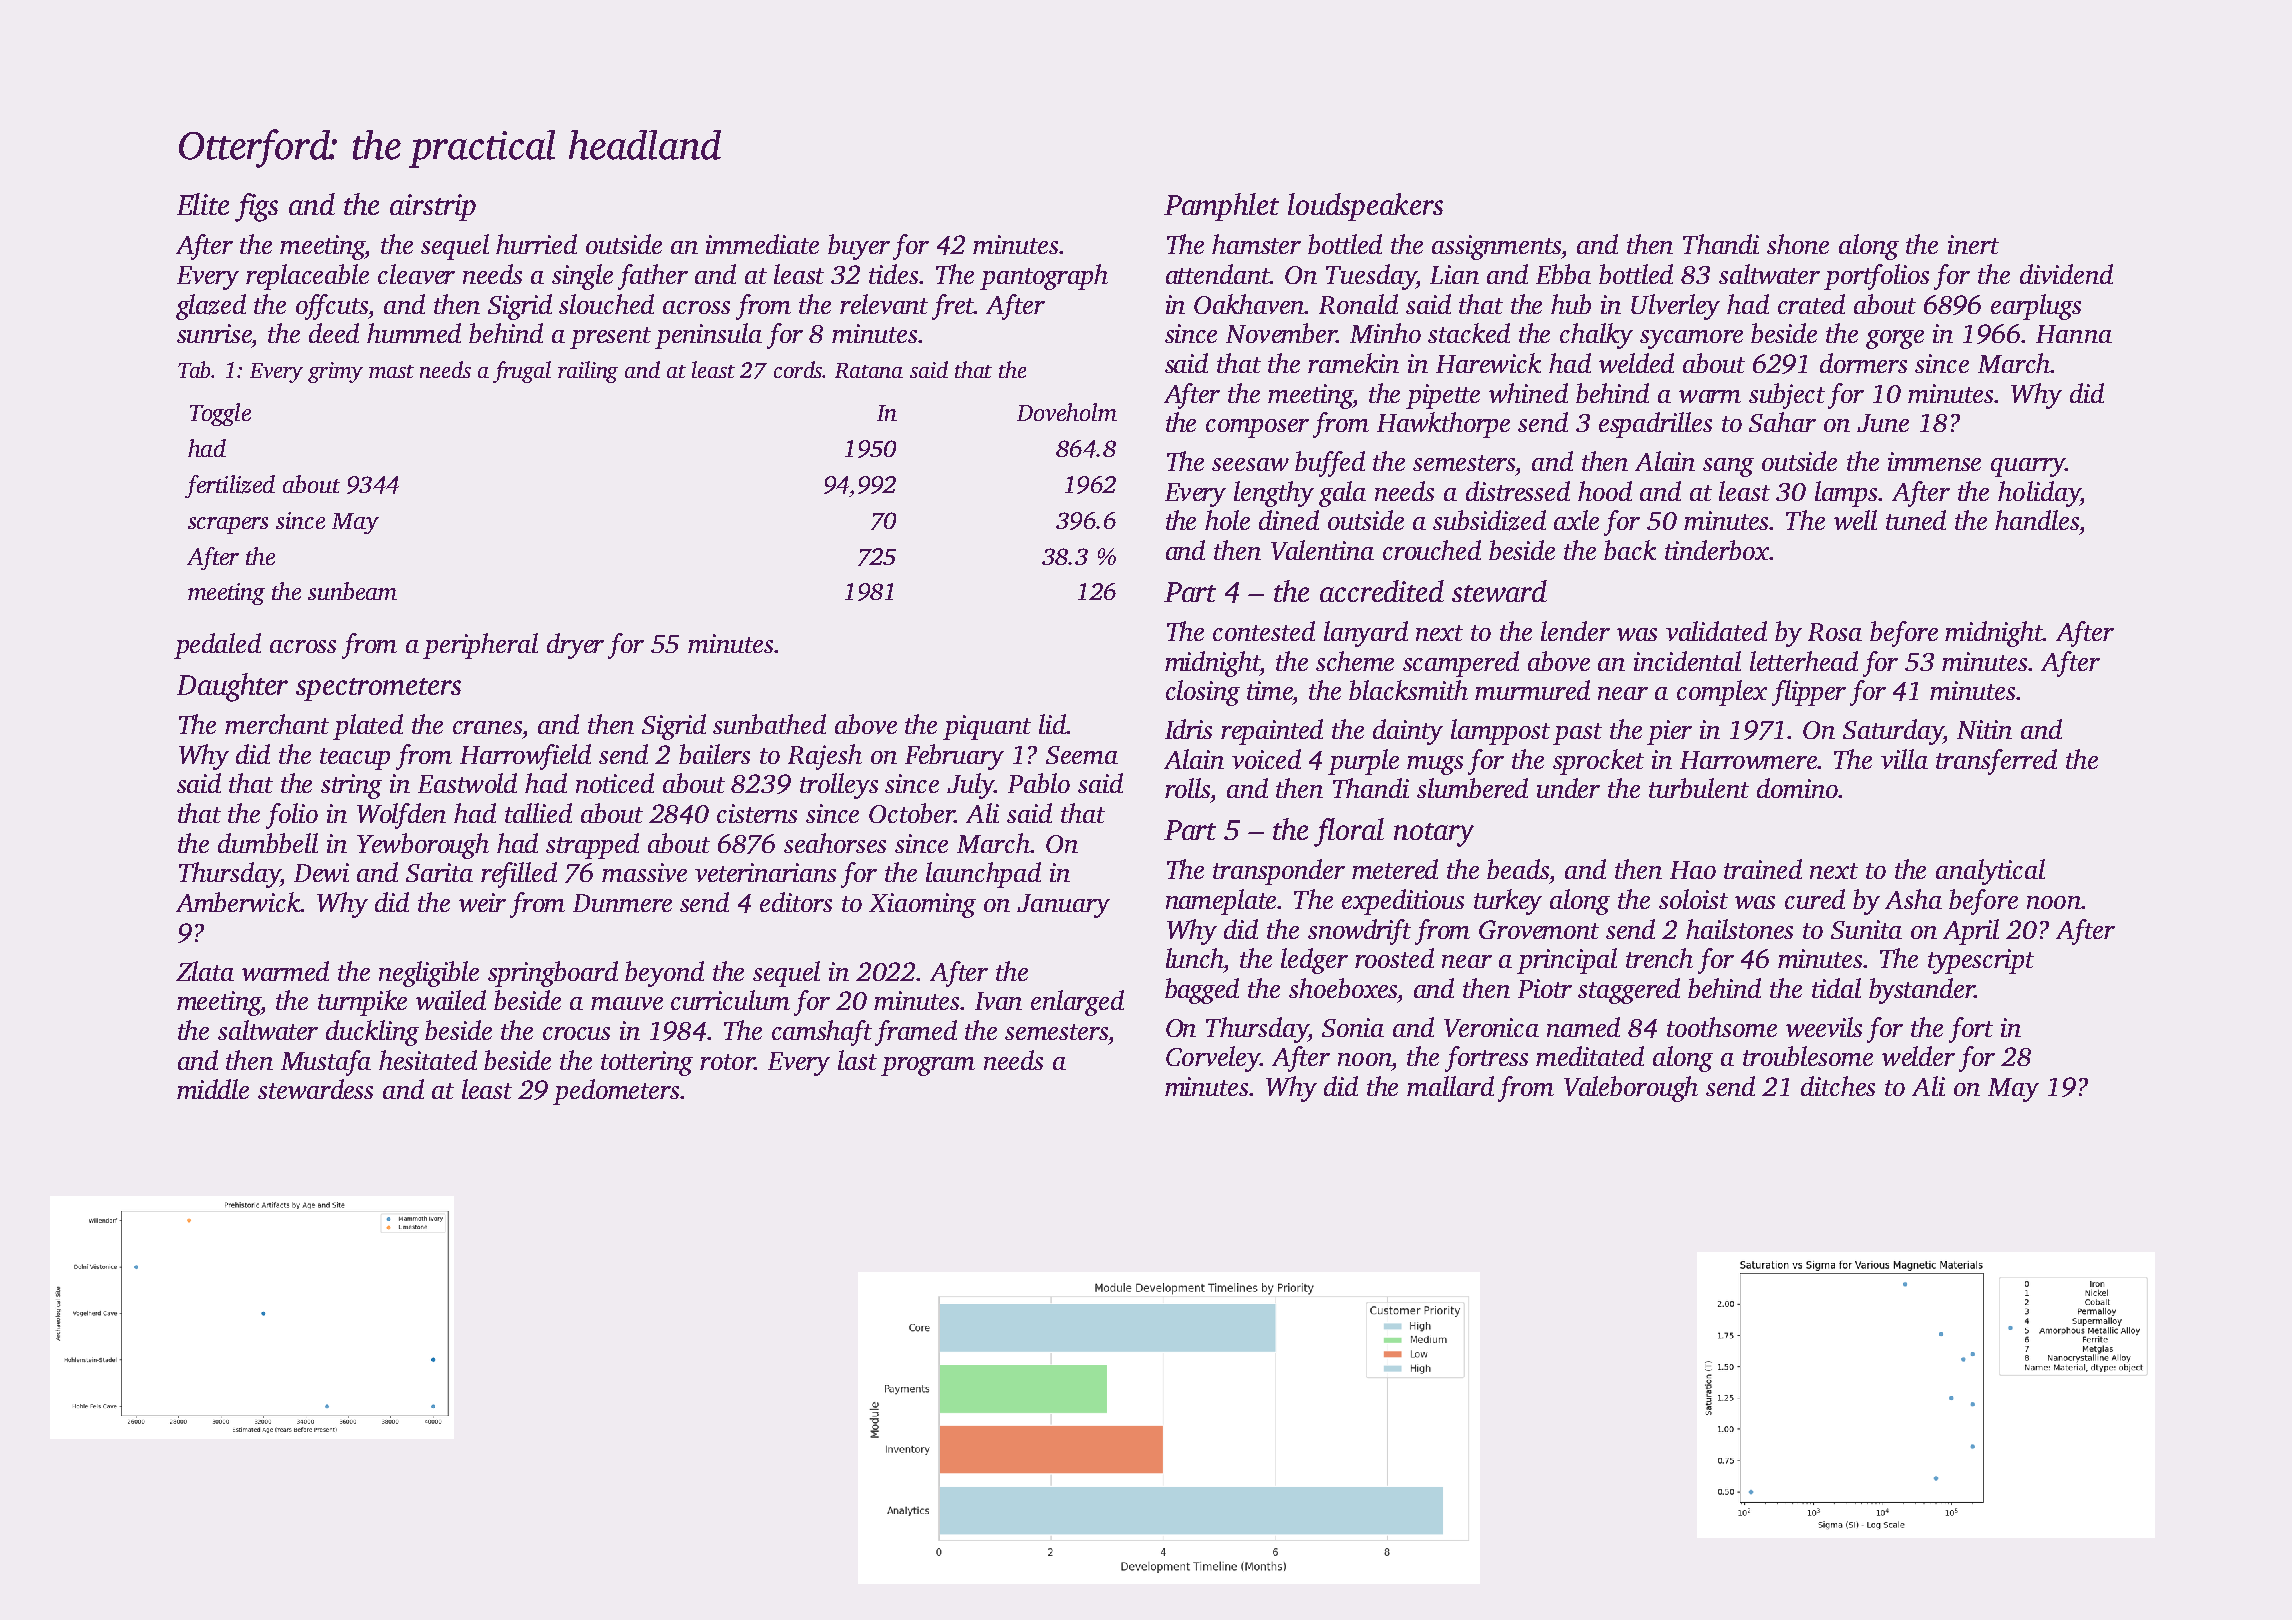  What do you see at coordinates (1508, 902) in the document?
I see `turkey` at bounding box center [1508, 902].
